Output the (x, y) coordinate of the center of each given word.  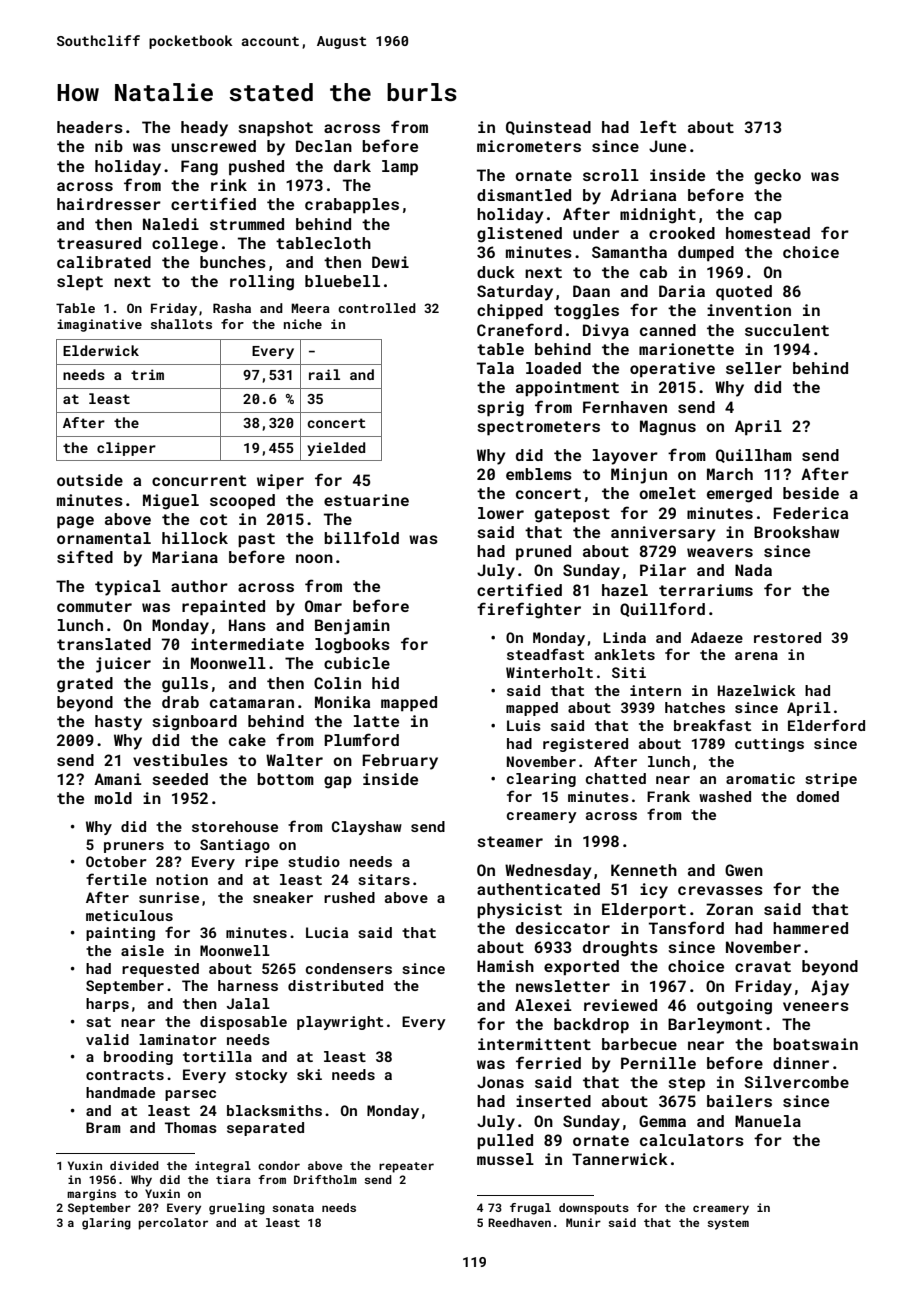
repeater (406, 1167)
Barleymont (715, 1026)
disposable (243, 1023)
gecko (777, 177)
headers (90, 127)
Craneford (519, 329)
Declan (324, 146)
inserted (553, 1101)
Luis (524, 725)
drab (180, 702)
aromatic (760, 778)
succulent (787, 330)
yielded (336, 449)
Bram (103, 1127)
